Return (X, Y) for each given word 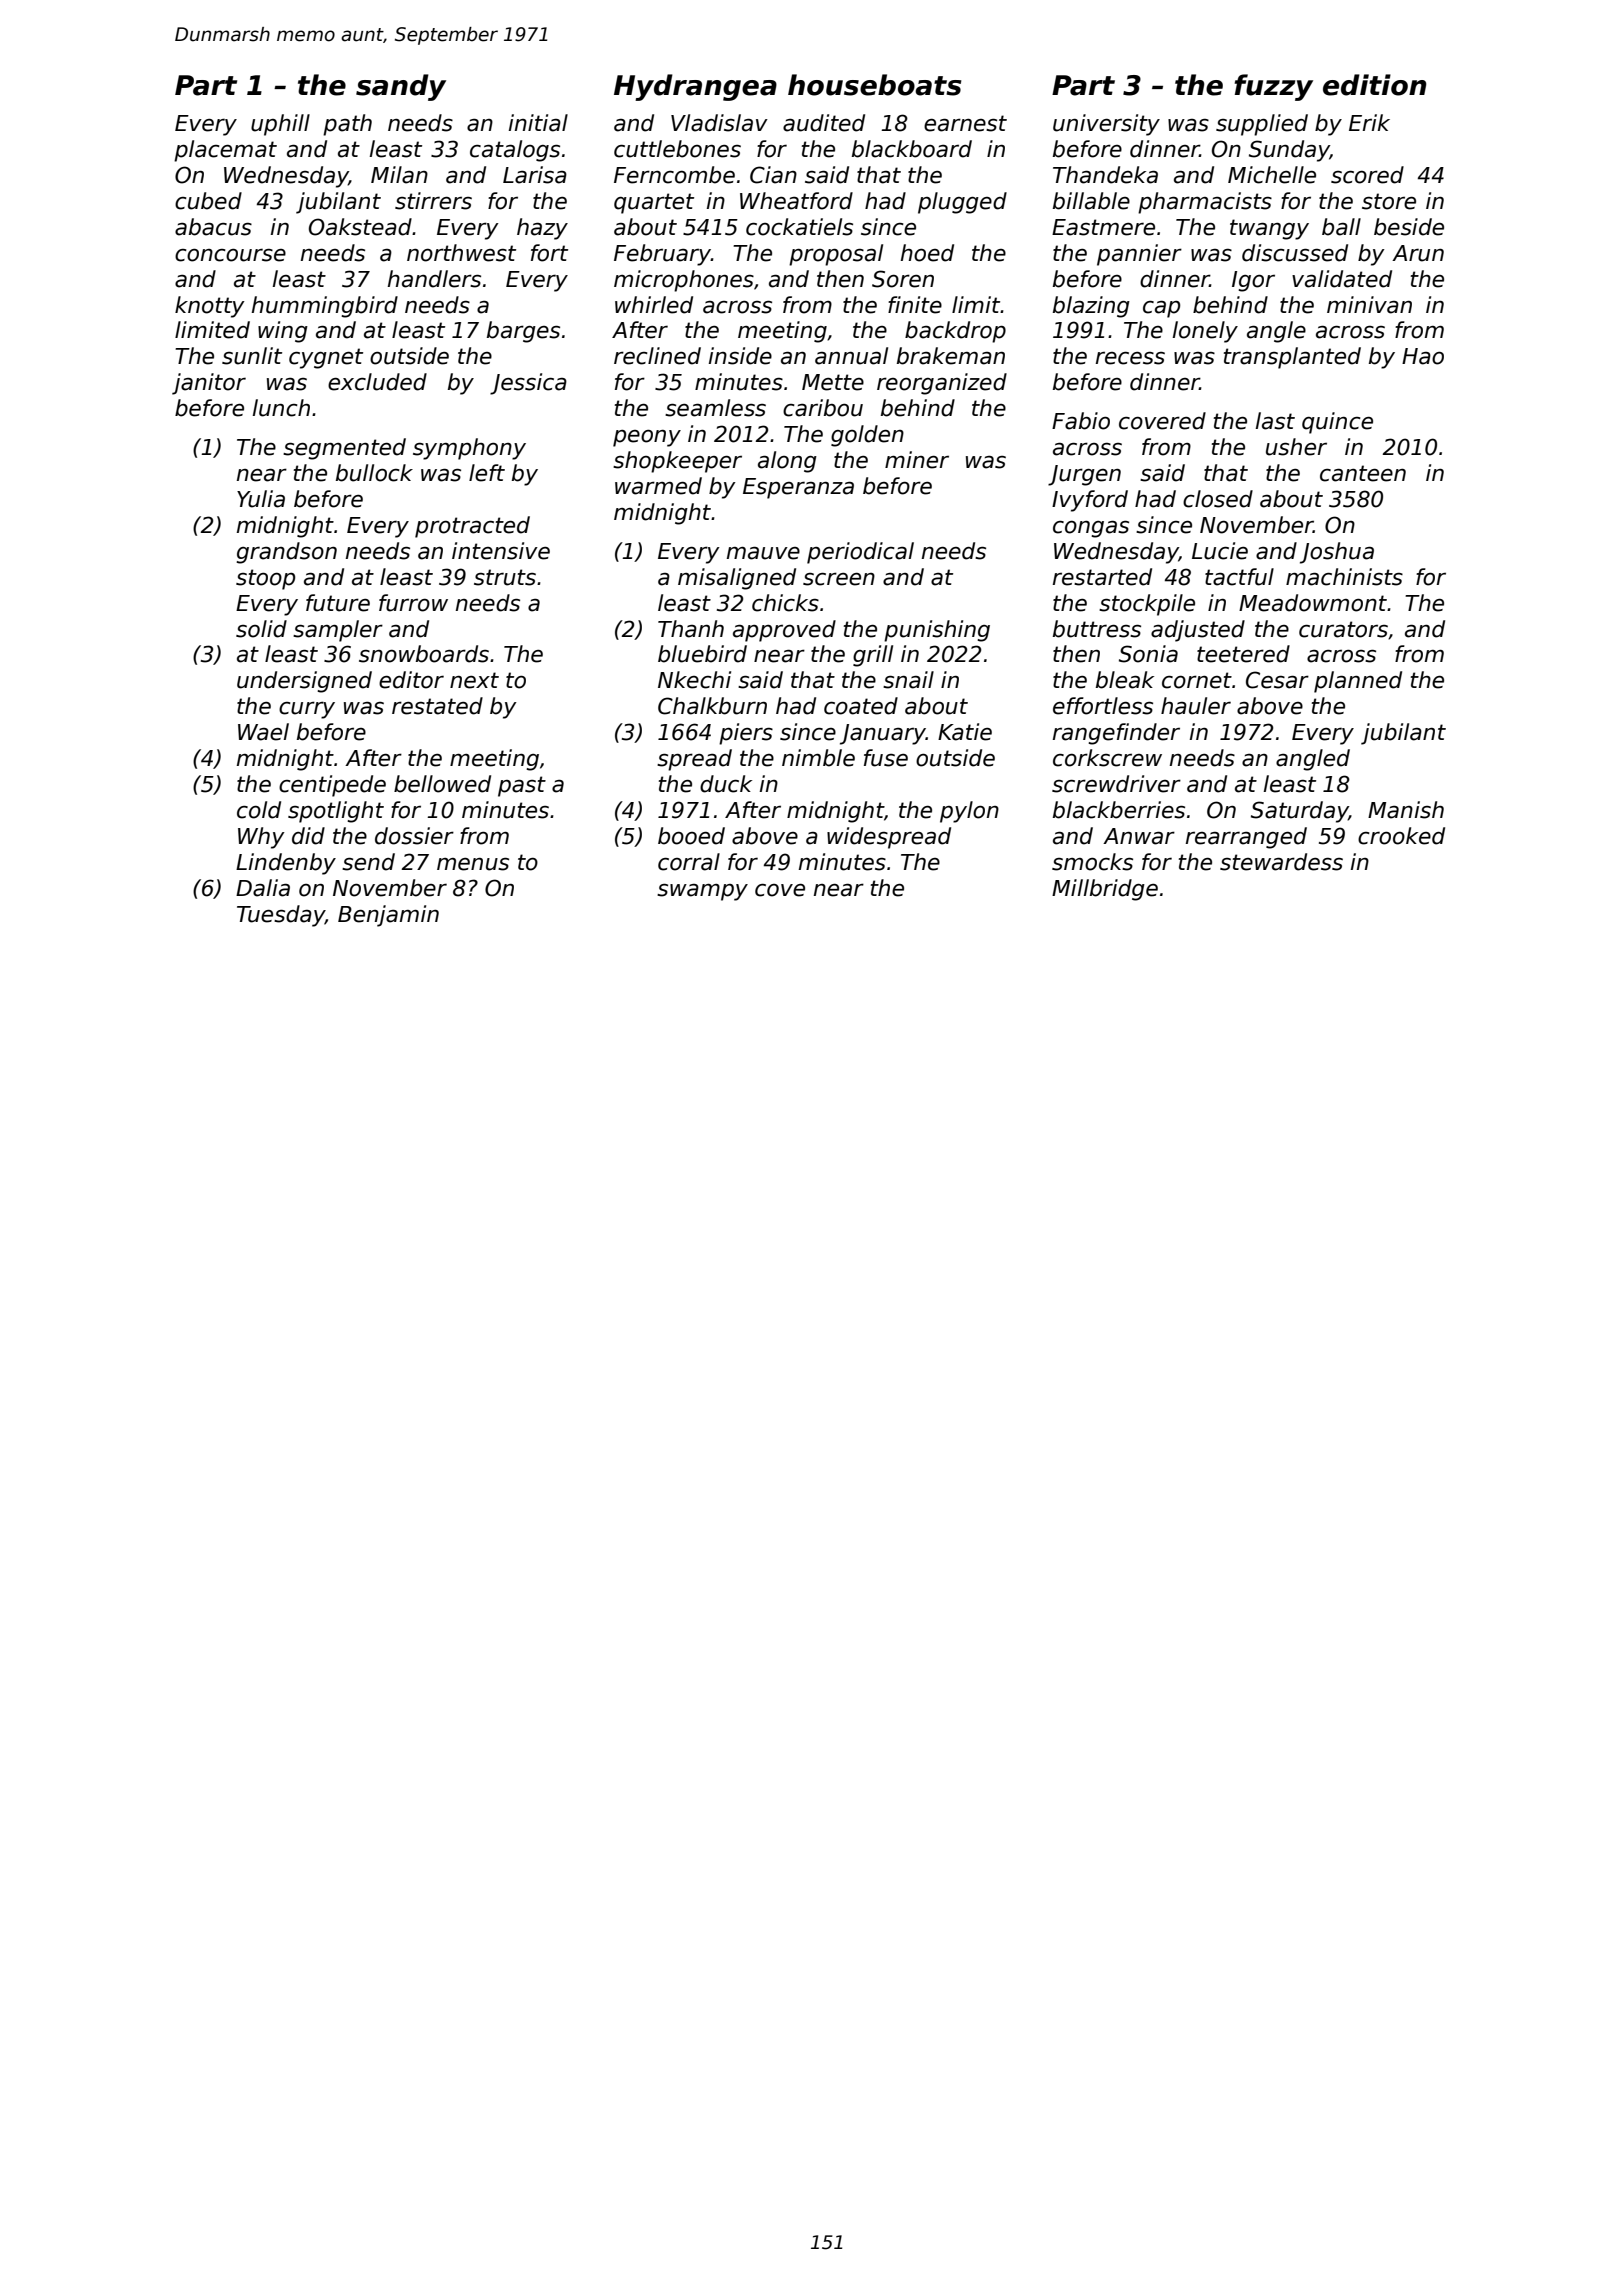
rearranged (1246, 838)
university (1106, 125)
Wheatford (796, 201)
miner (917, 460)
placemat (225, 151)
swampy (702, 892)
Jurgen (1084, 475)
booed (691, 836)
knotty (210, 307)
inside (740, 356)
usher (1296, 447)
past (522, 786)
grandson (286, 553)
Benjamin (388, 916)
